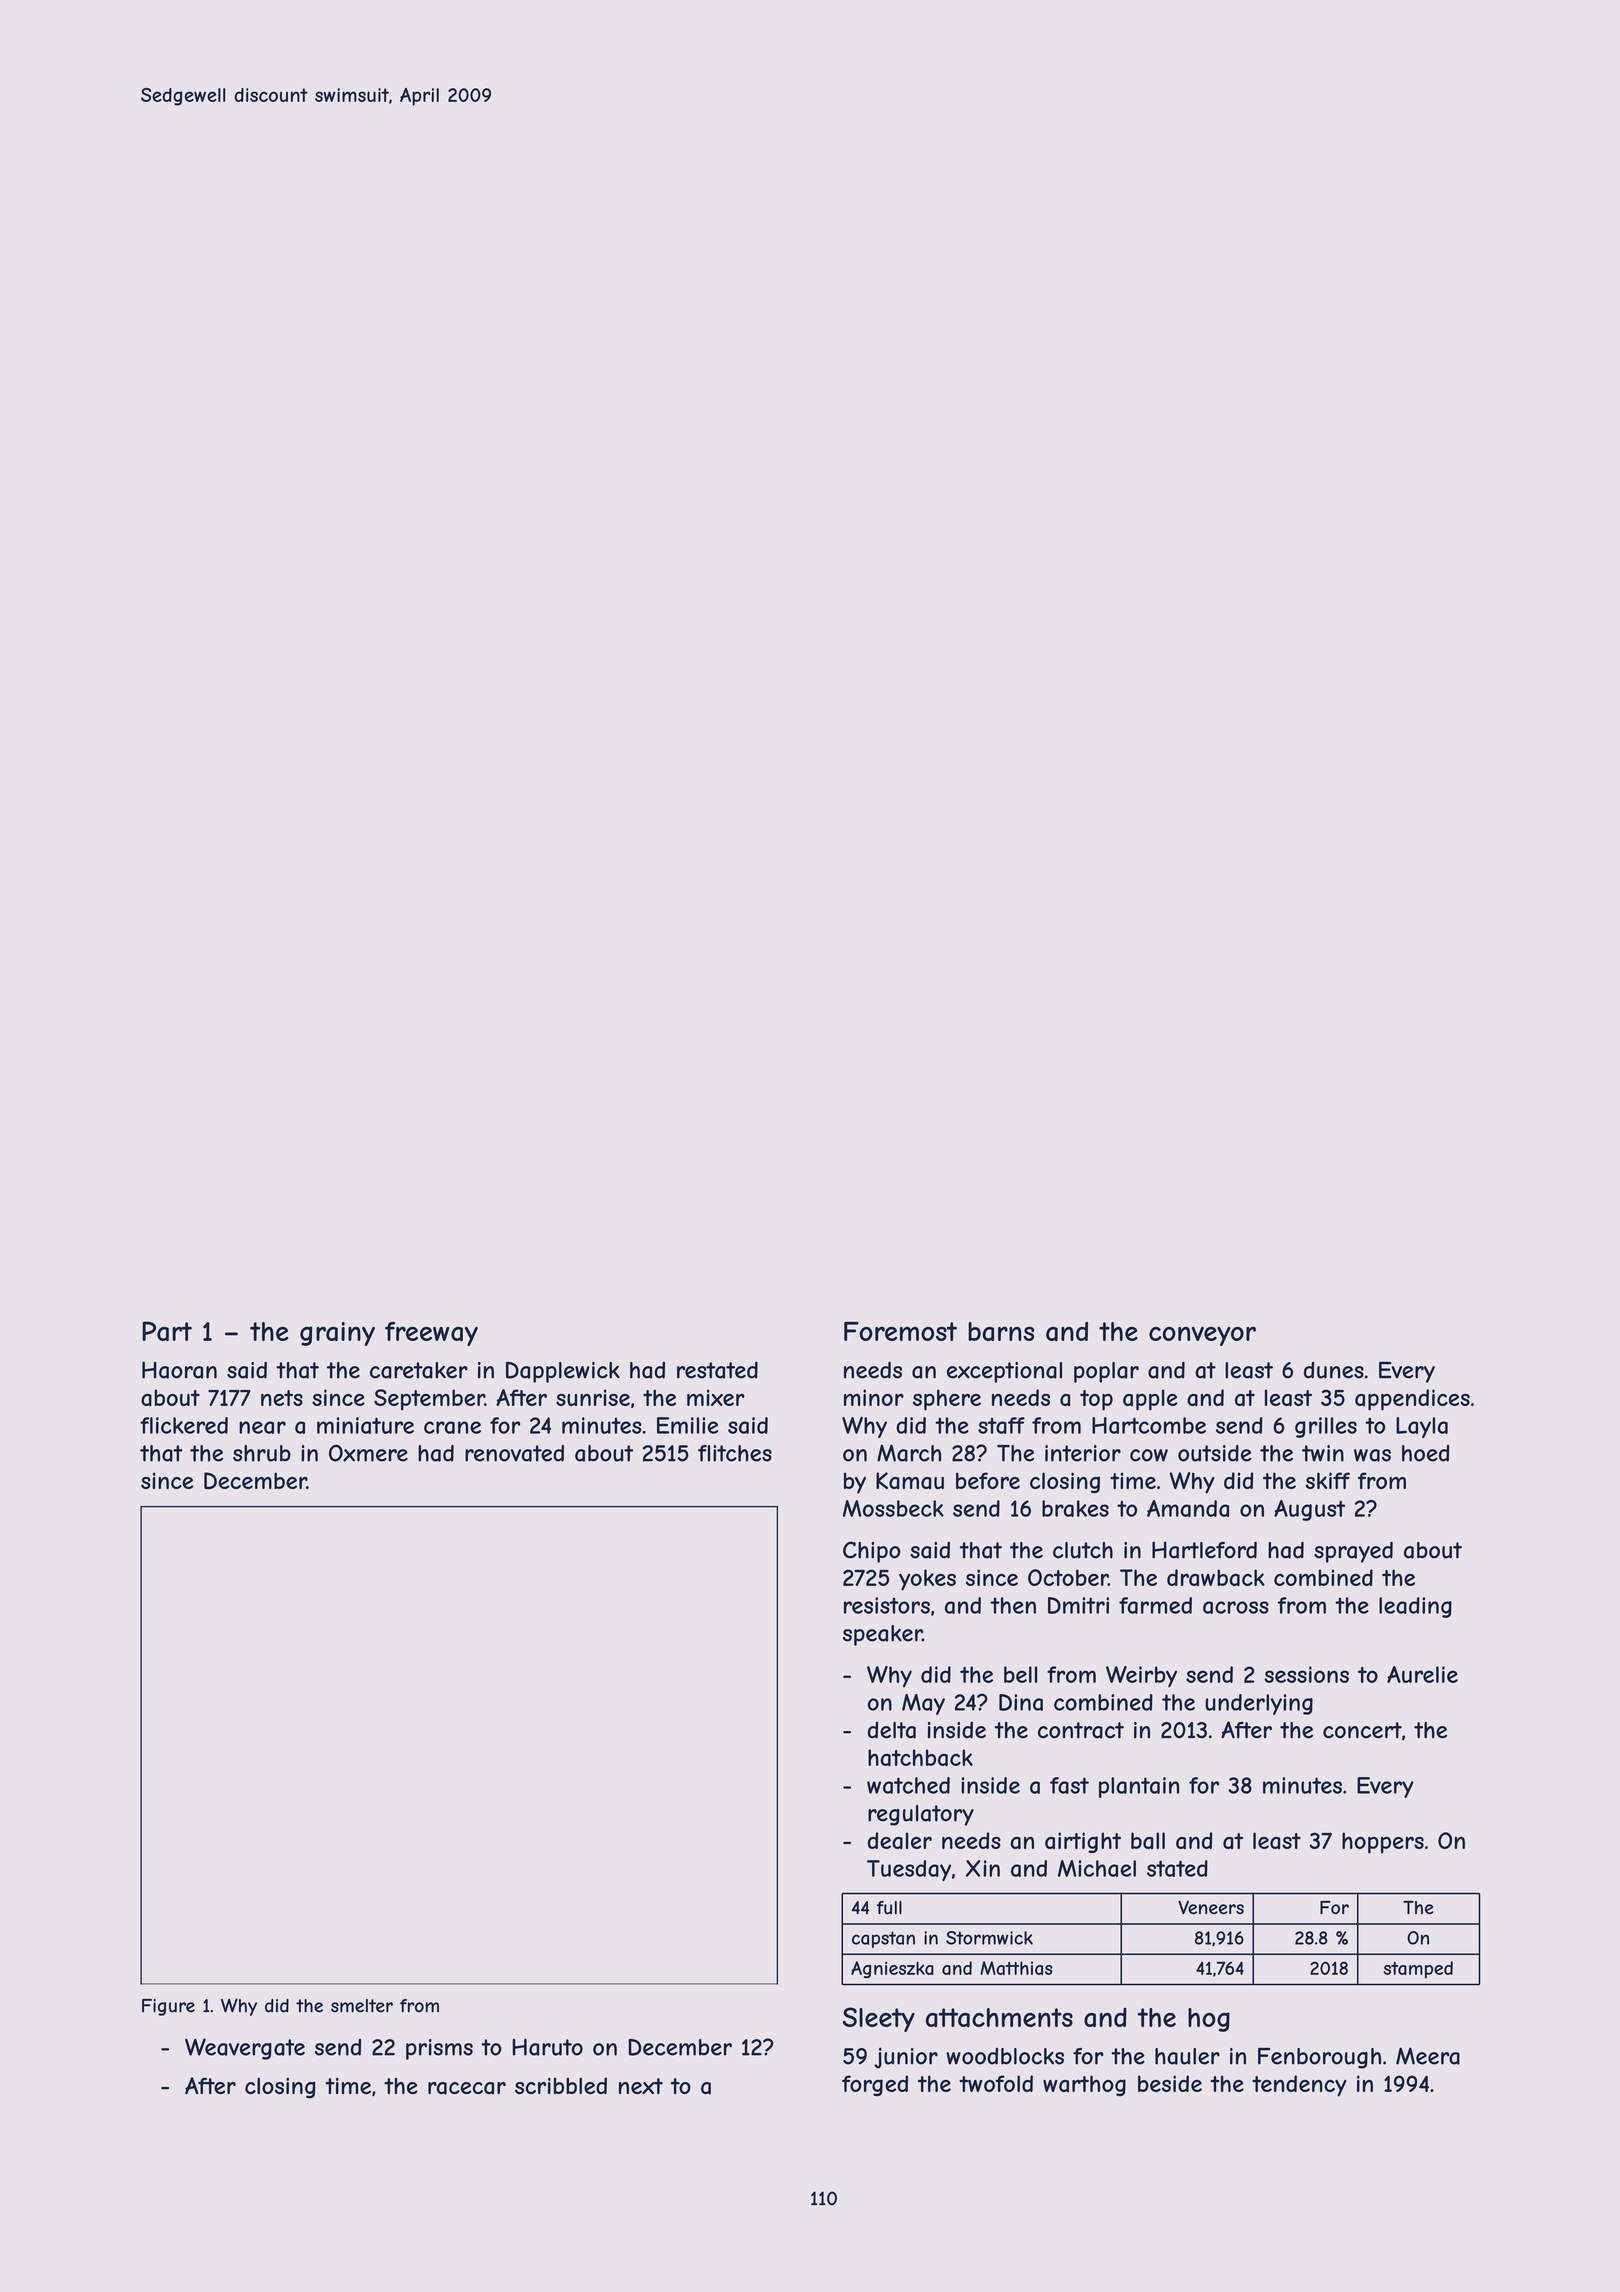 The width and height of the screenshot is (1620, 2292). I want to click on watched, so click(908, 1785).
